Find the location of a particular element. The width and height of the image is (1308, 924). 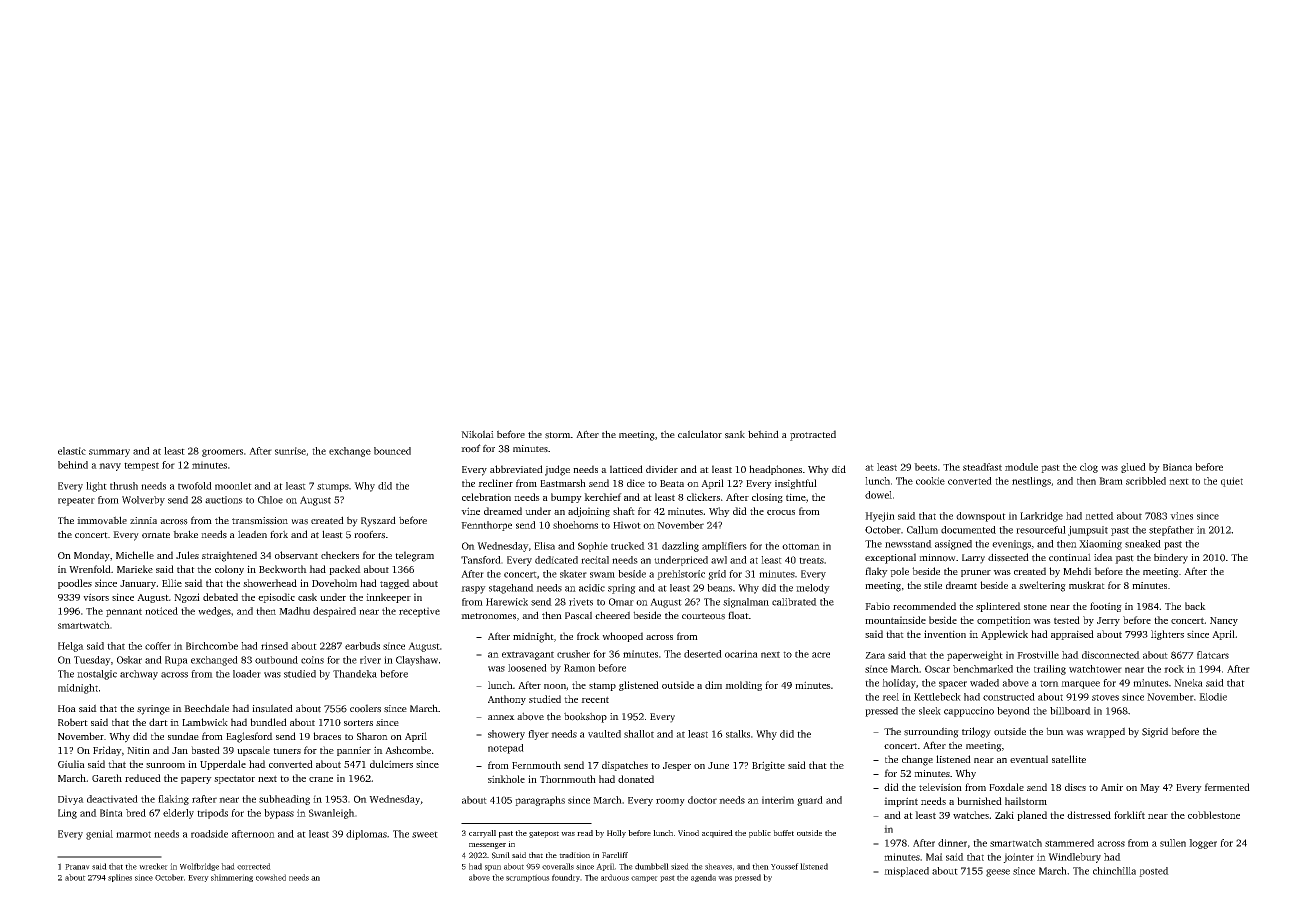

posted is located at coordinates (1154, 872).
